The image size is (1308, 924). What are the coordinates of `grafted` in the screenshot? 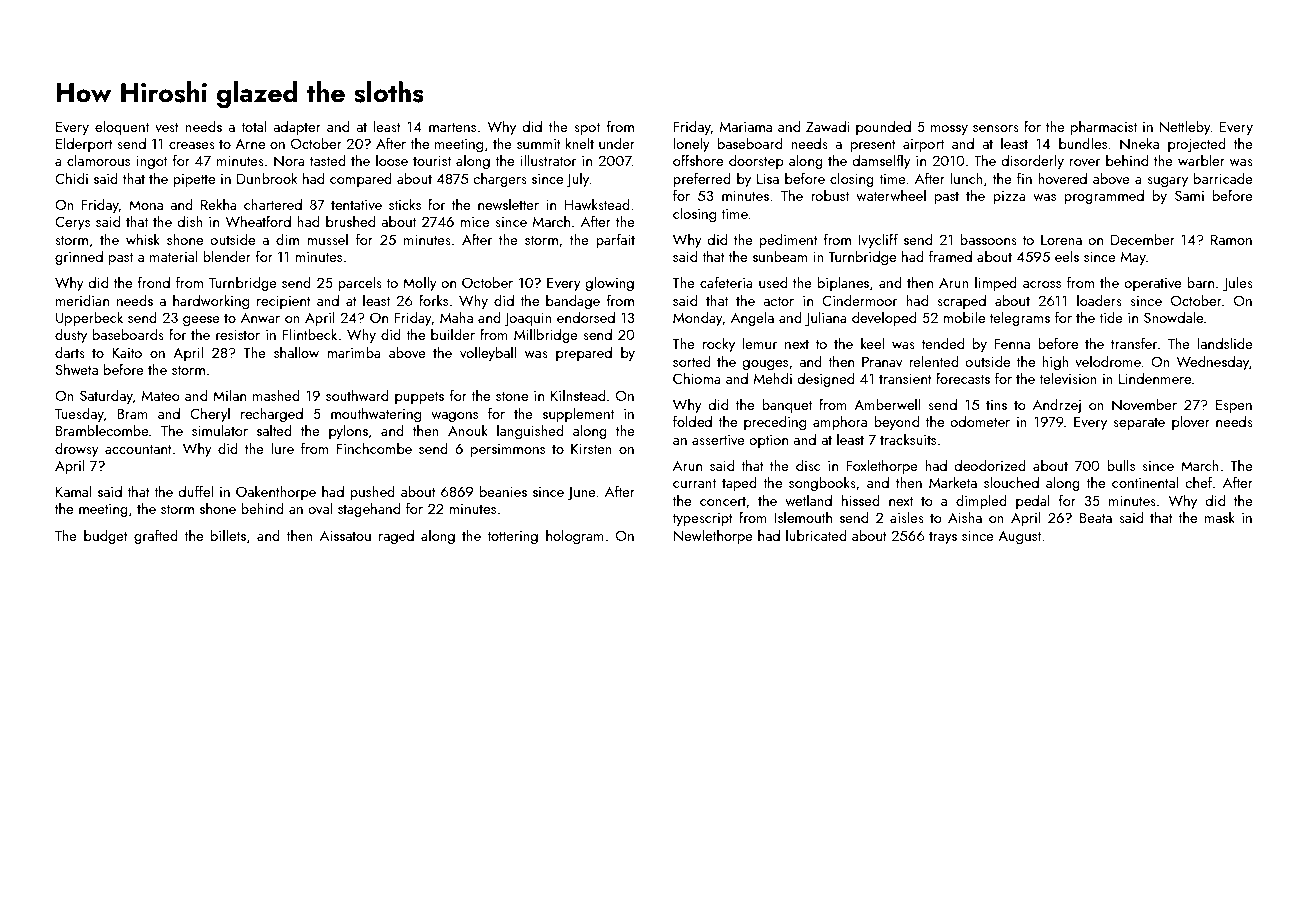 It's located at (156, 536).
